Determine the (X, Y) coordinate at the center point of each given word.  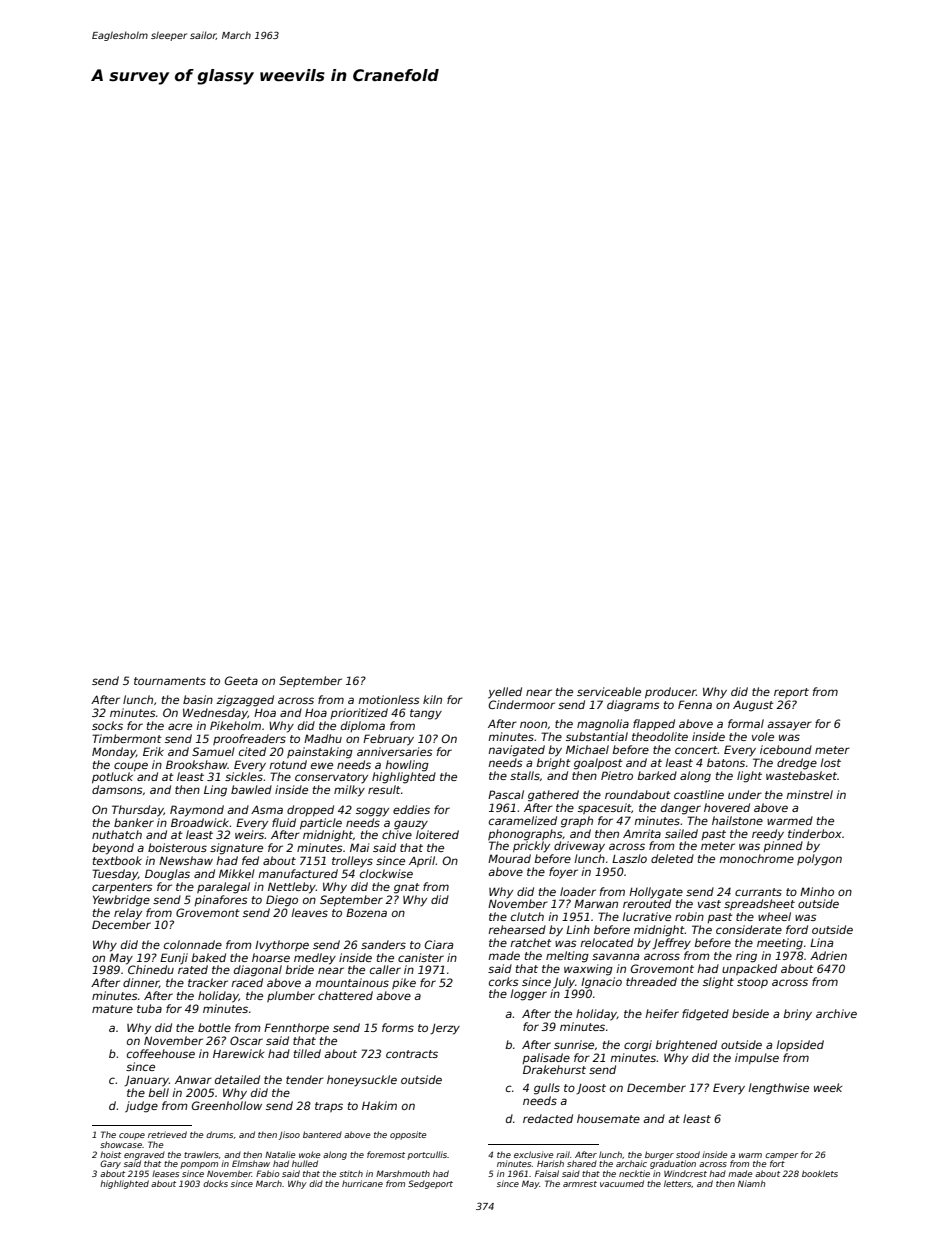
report (791, 693)
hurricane (362, 1183)
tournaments (170, 681)
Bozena (366, 912)
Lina (821, 942)
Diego (282, 901)
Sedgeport (430, 1184)
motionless (389, 699)
